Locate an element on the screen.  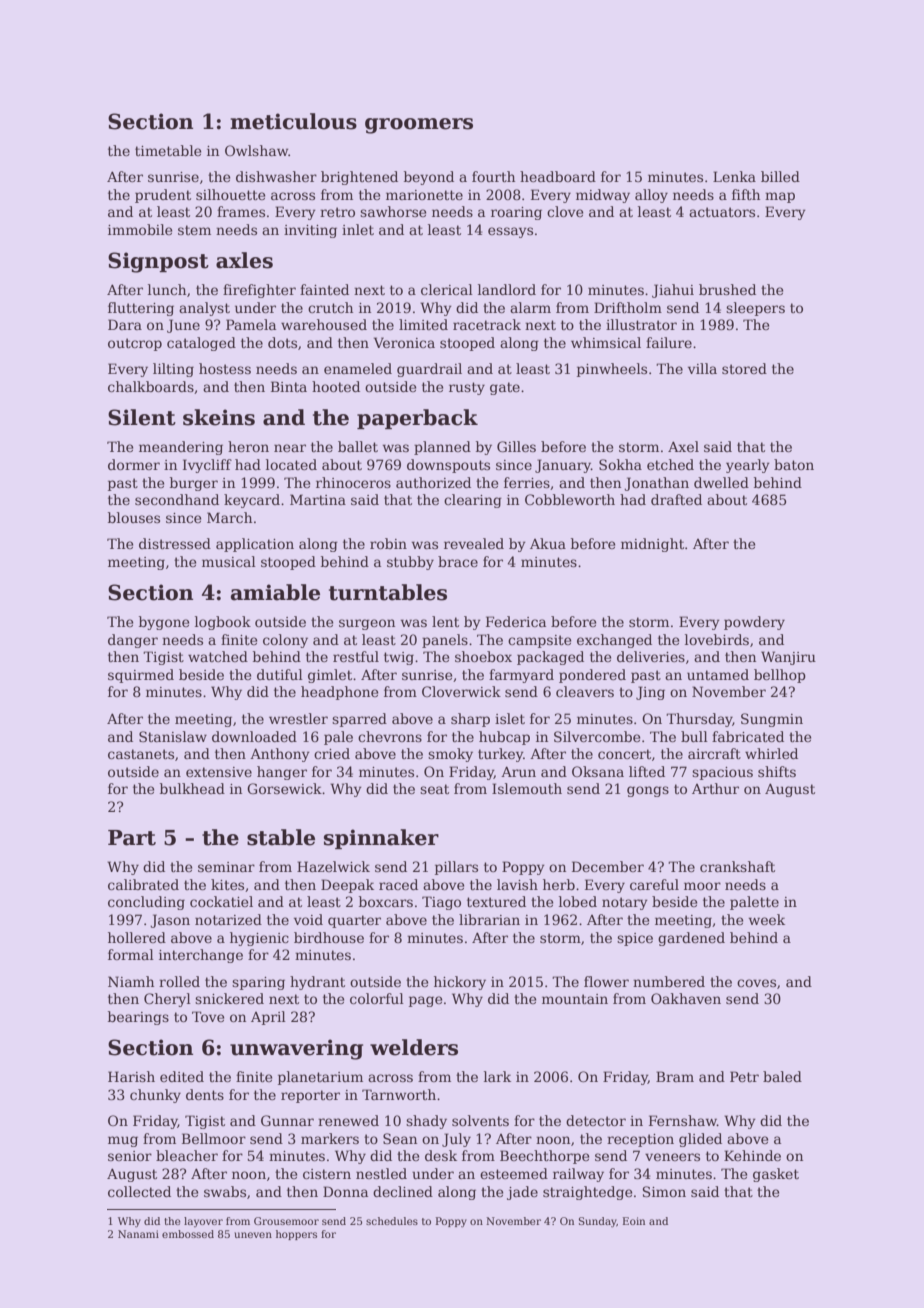
crankshaft is located at coordinates (737, 866).
